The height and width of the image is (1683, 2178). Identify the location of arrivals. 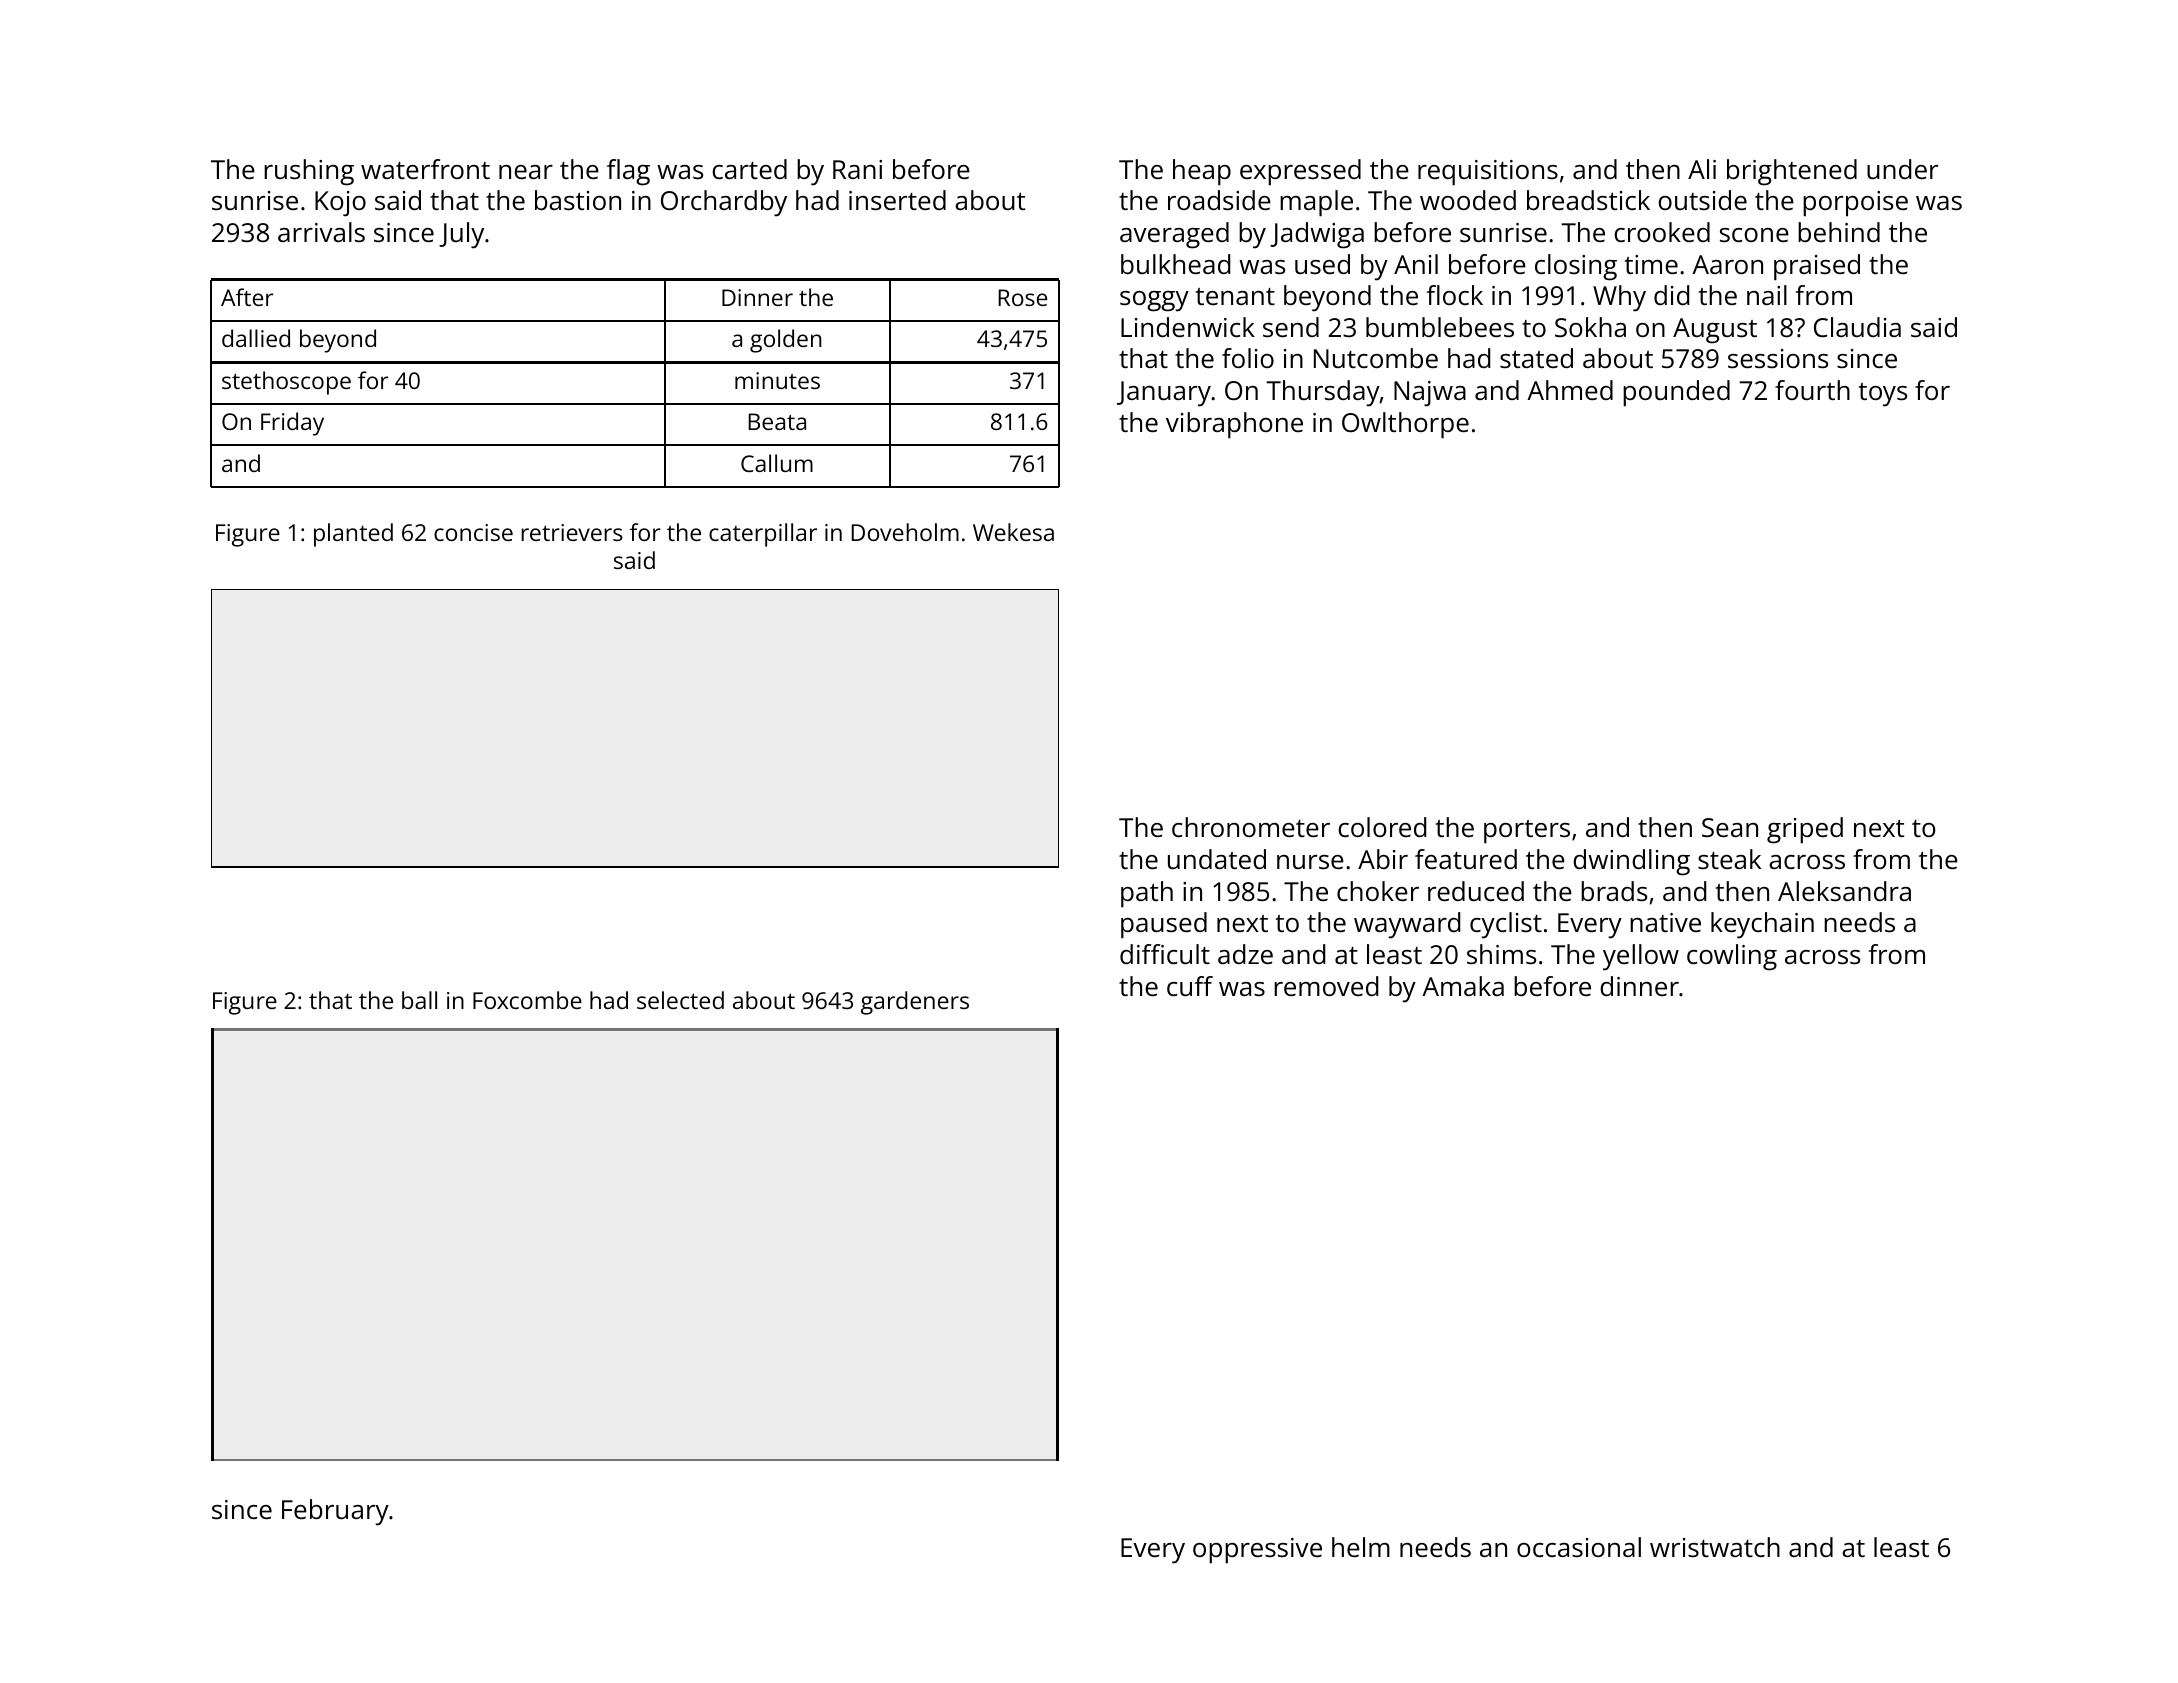
(321, 232).
